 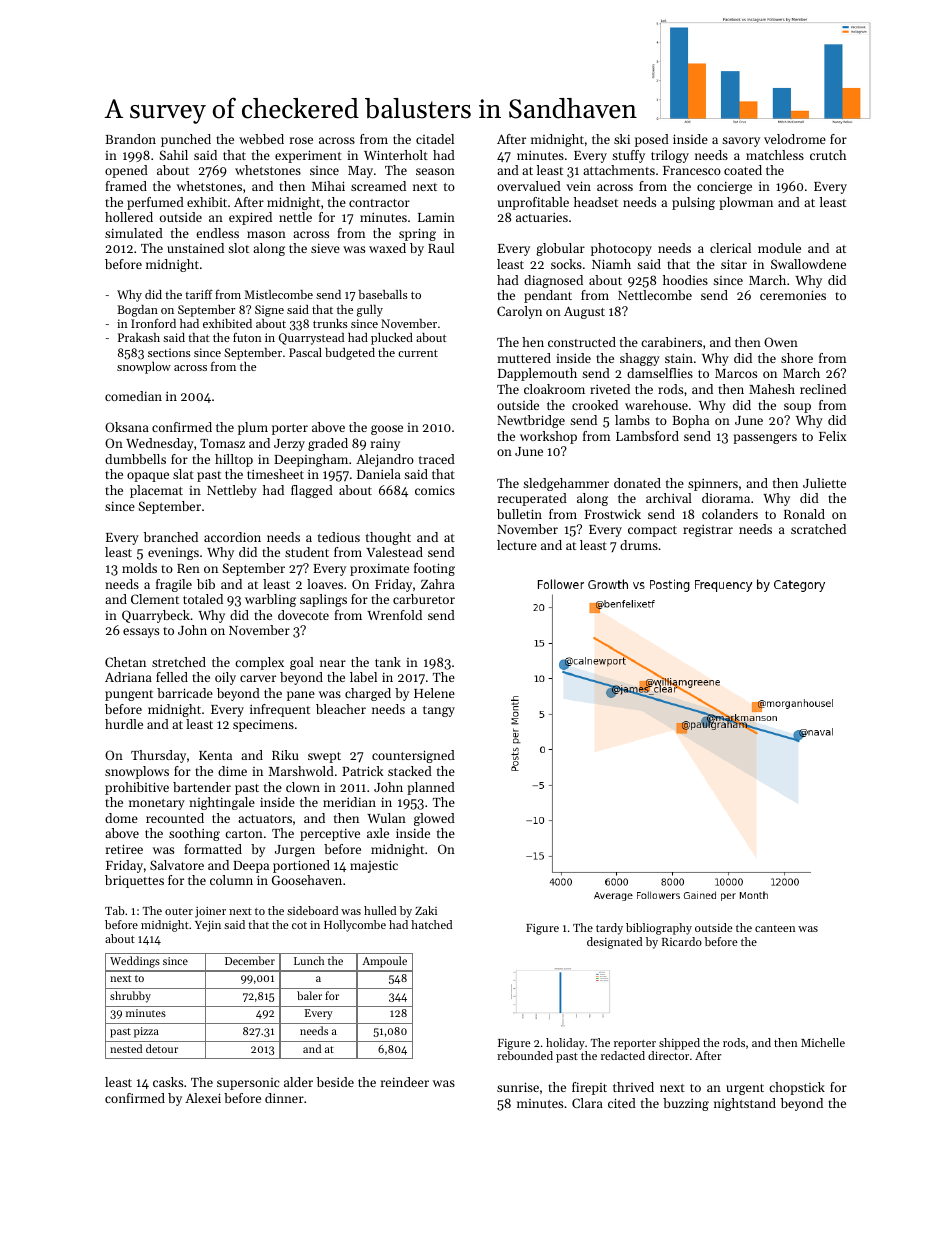 I want to click on Michelle, so click(x=823, y=1042).
